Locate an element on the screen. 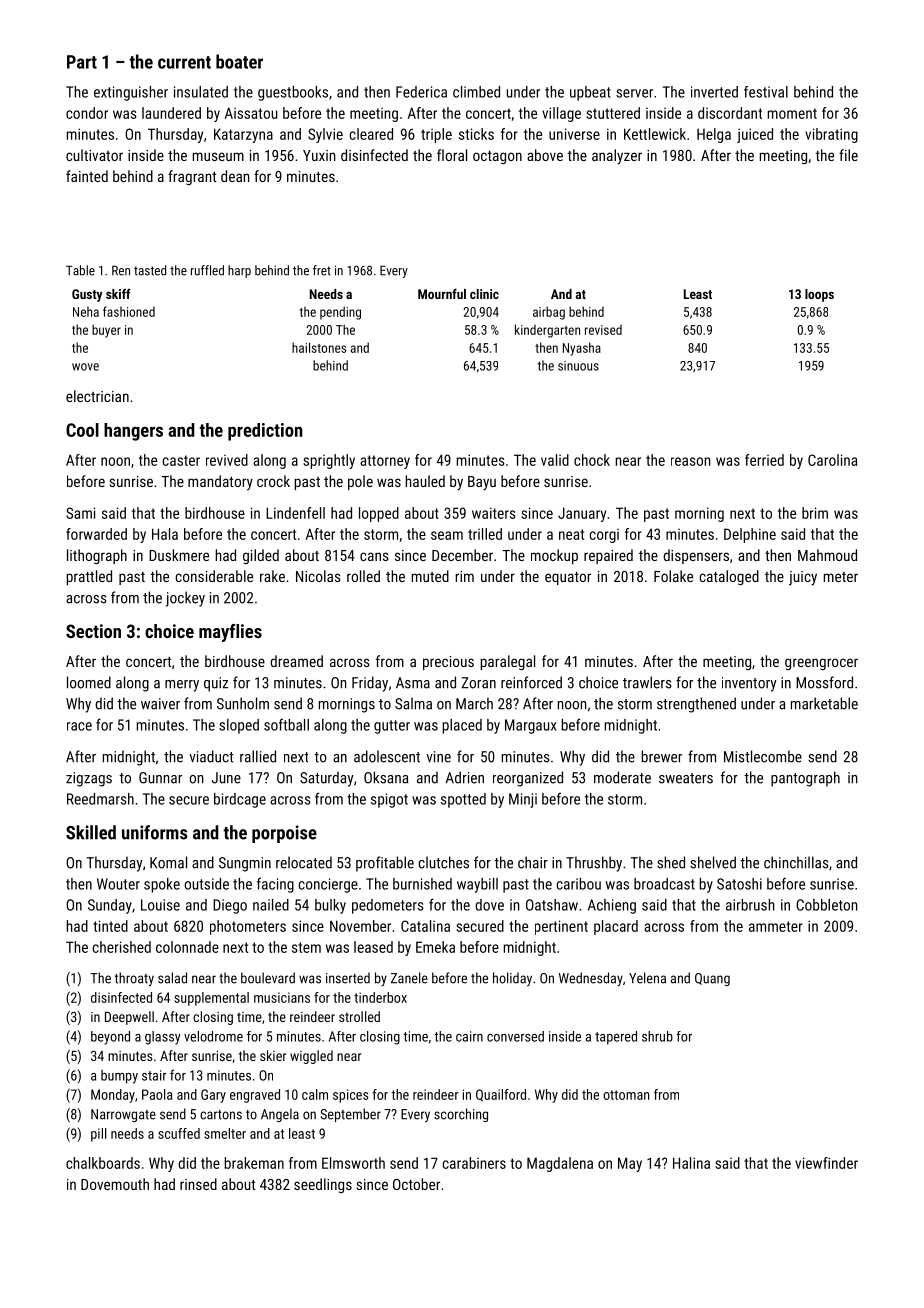 This screenshot has width=924, height=1308. Part is located at coordinates (82, 62).
